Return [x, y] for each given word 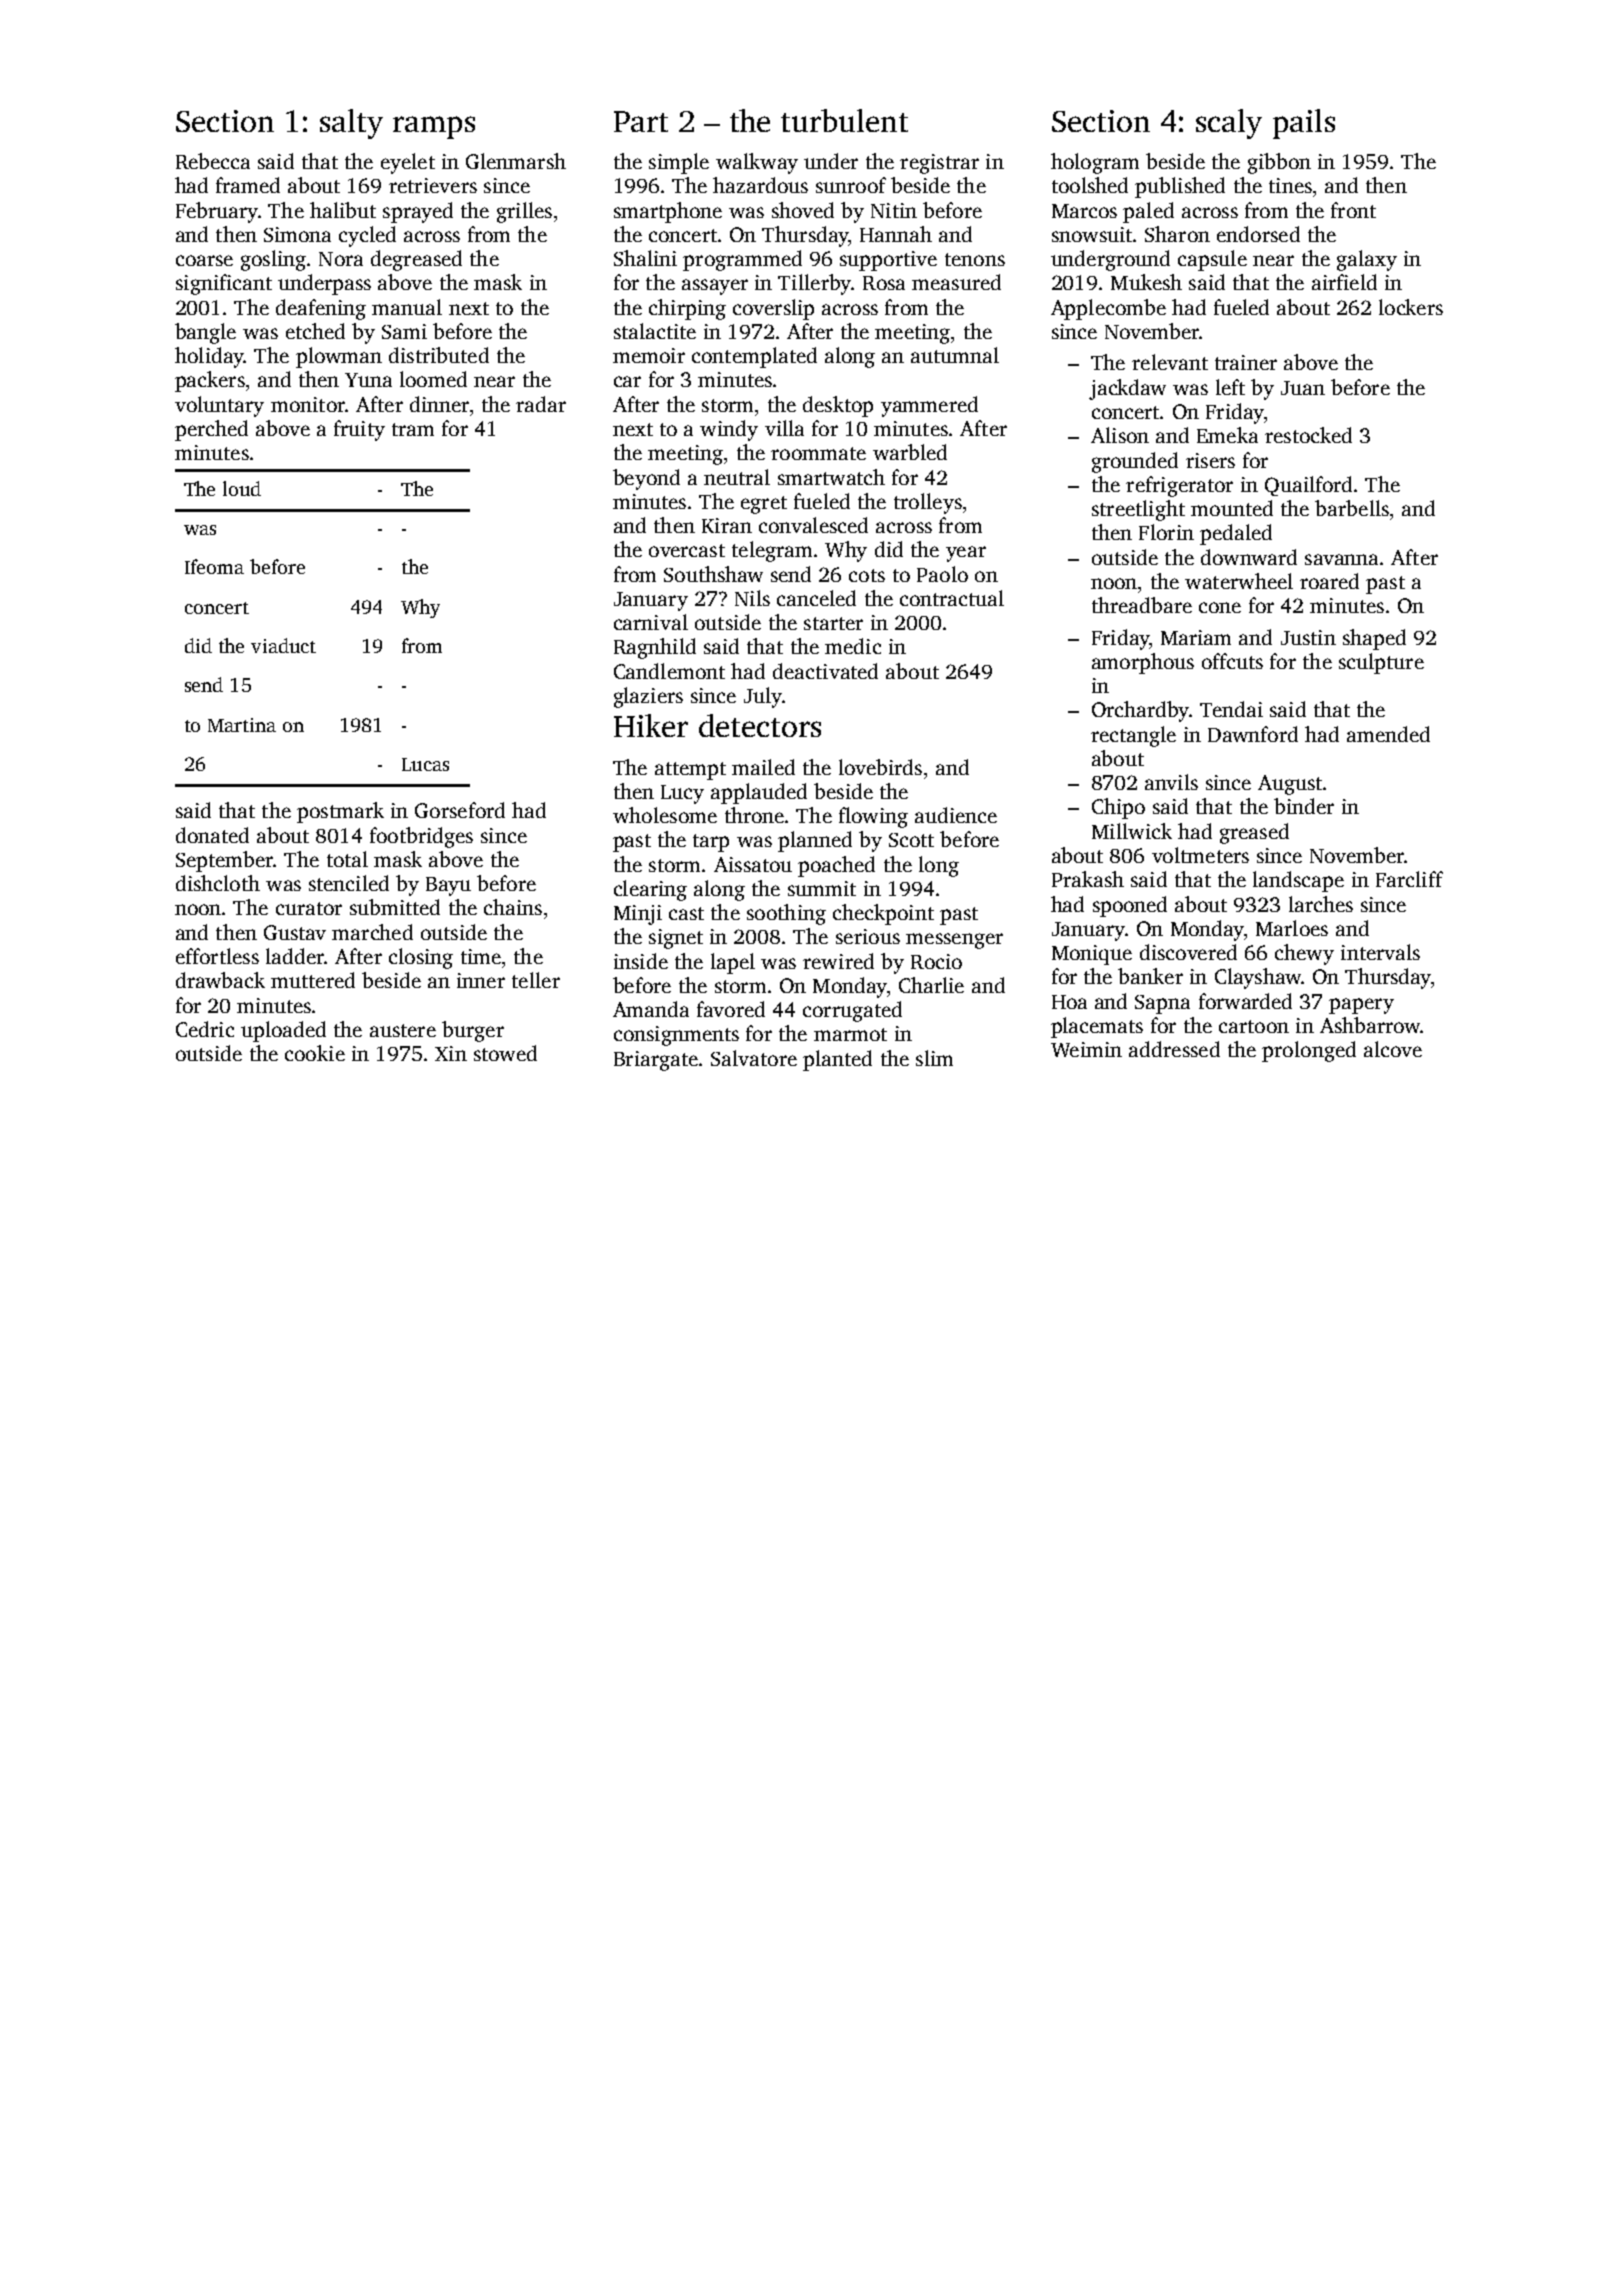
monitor [308, 404]
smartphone [668, 212]
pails [1304, 124]
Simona [297, 234]
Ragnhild [655, 648]
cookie [315, 1053]
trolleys [928, 503]
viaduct [283, 645]
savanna [1341, 559]
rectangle [1133, 736]
